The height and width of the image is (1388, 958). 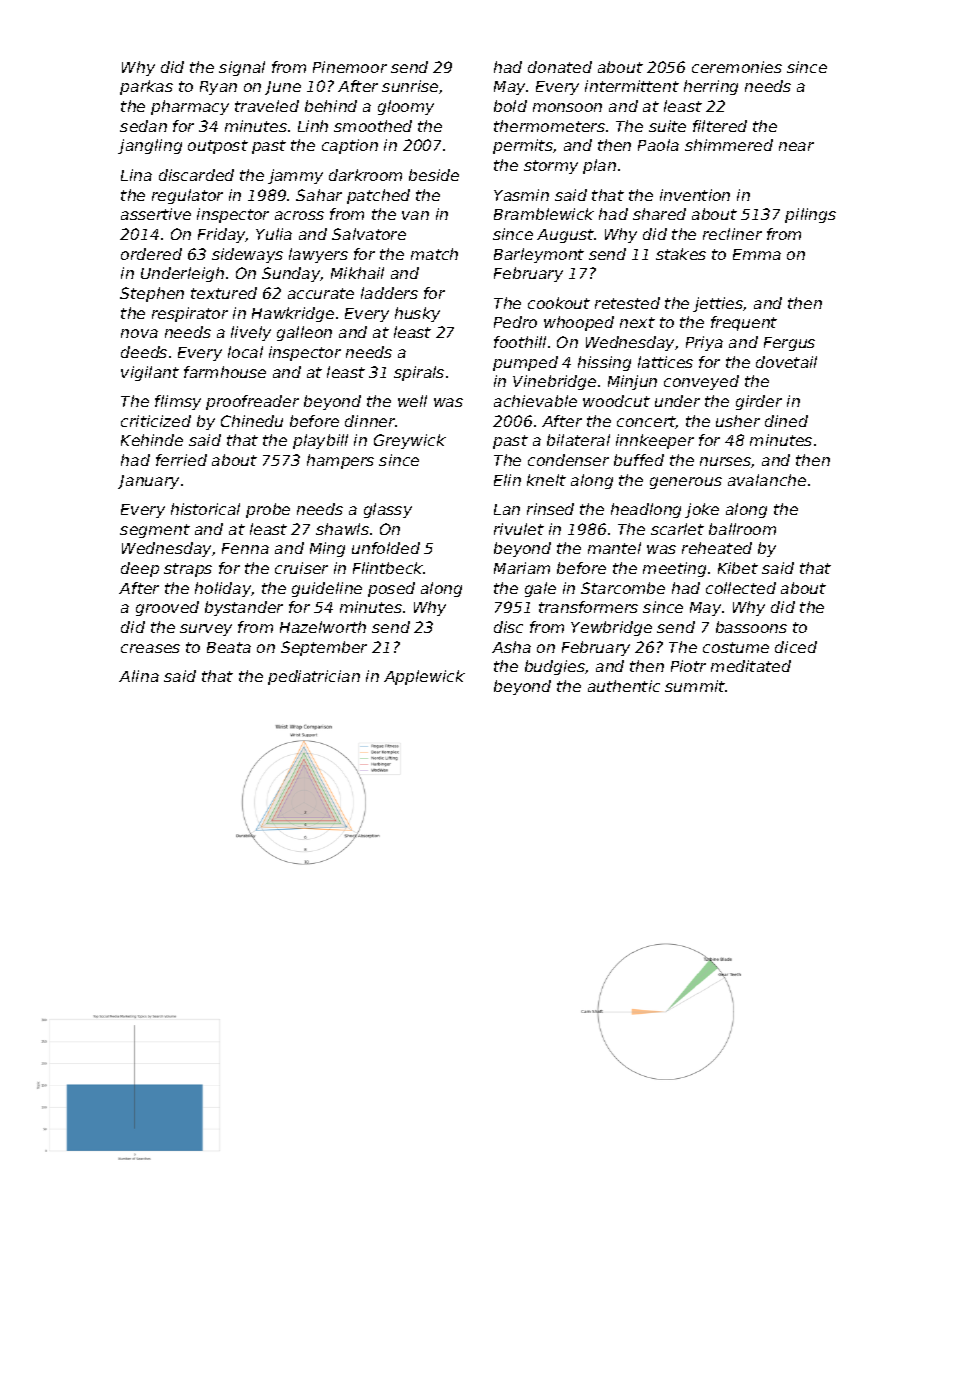 I want to click on transformers, so click(x=588, y=607).
